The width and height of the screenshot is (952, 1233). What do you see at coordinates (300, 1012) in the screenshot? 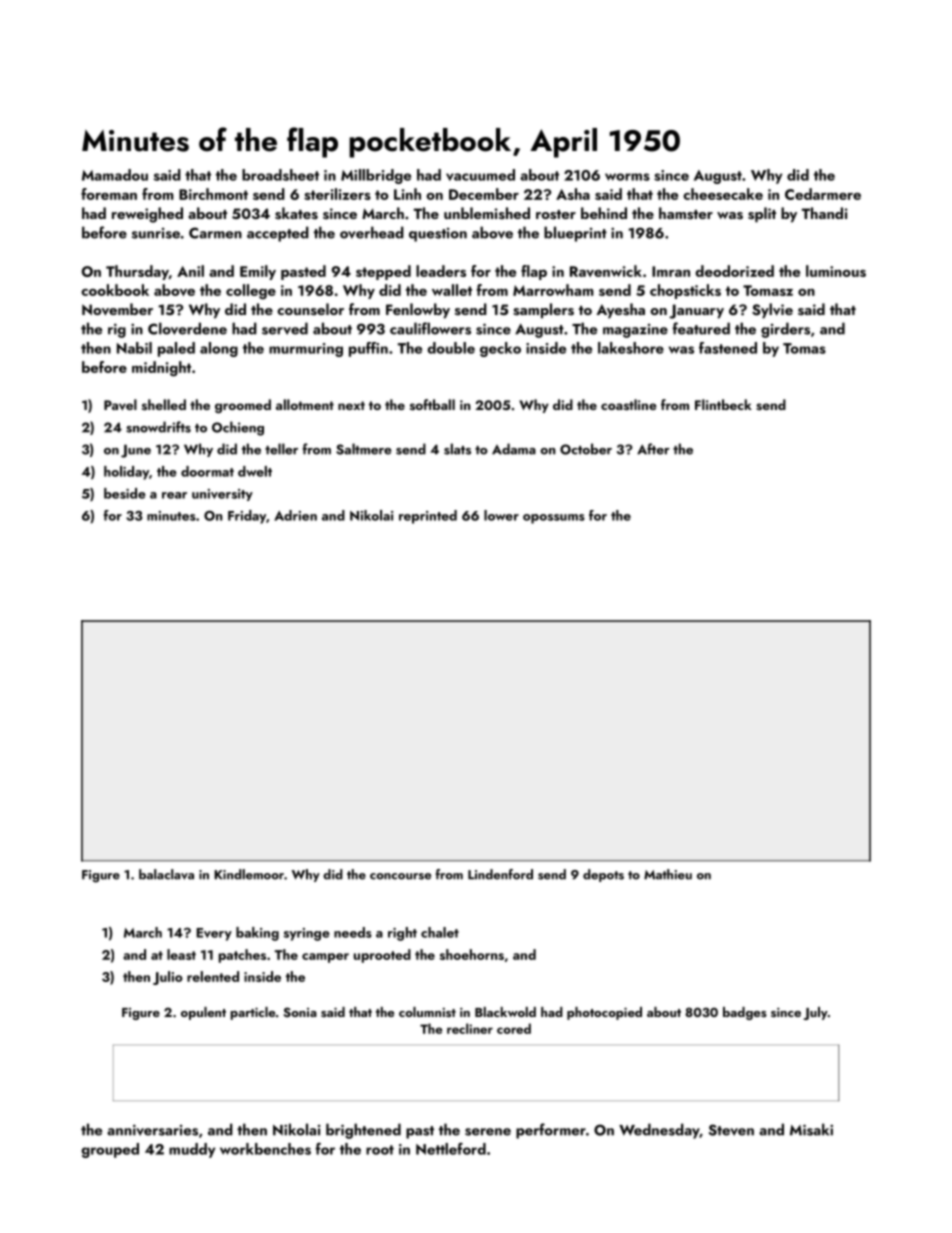
I see `Sonia` at bounding box center [300, 1012].
